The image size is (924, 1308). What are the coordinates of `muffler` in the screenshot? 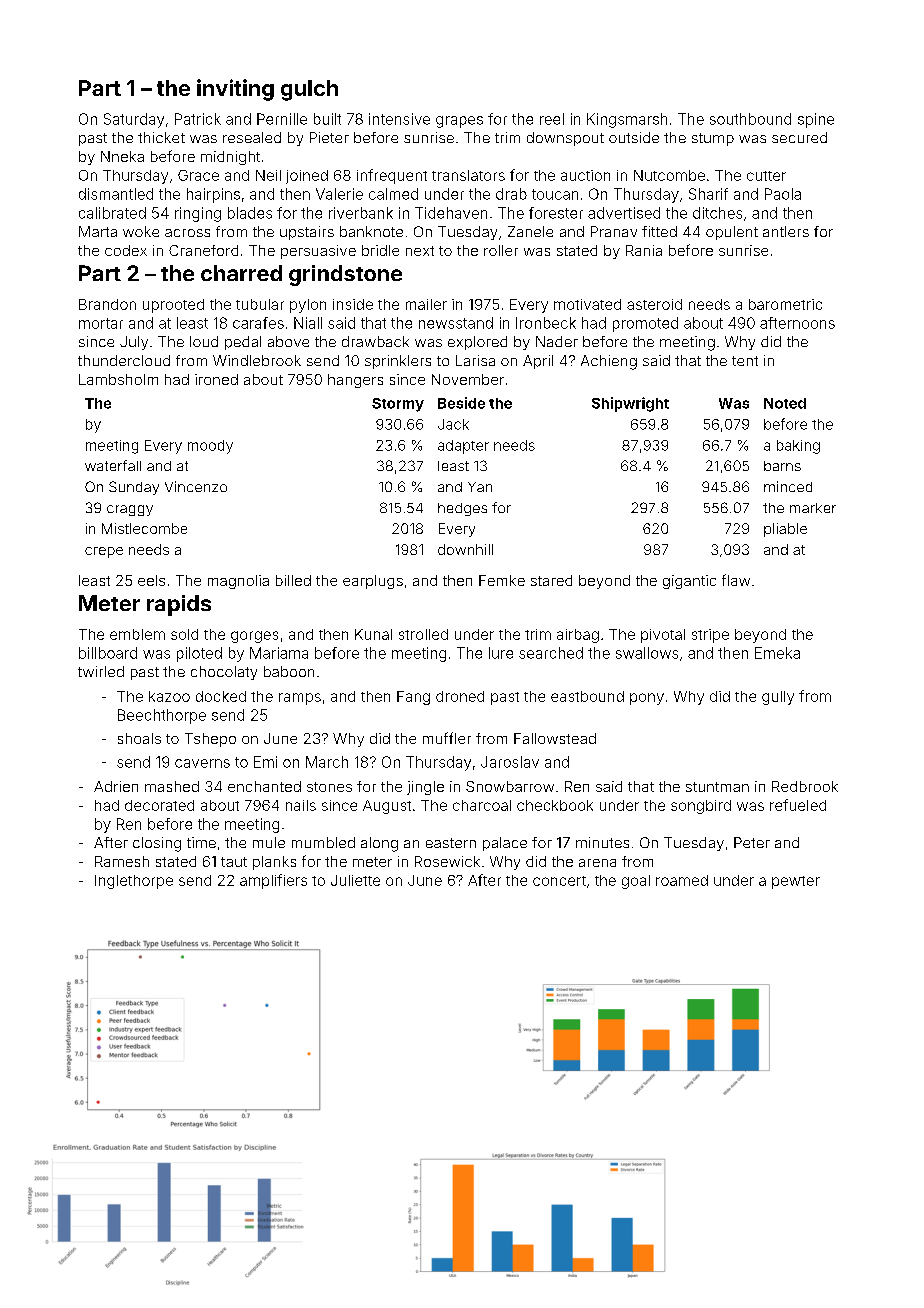 It's located at (447, 738).
